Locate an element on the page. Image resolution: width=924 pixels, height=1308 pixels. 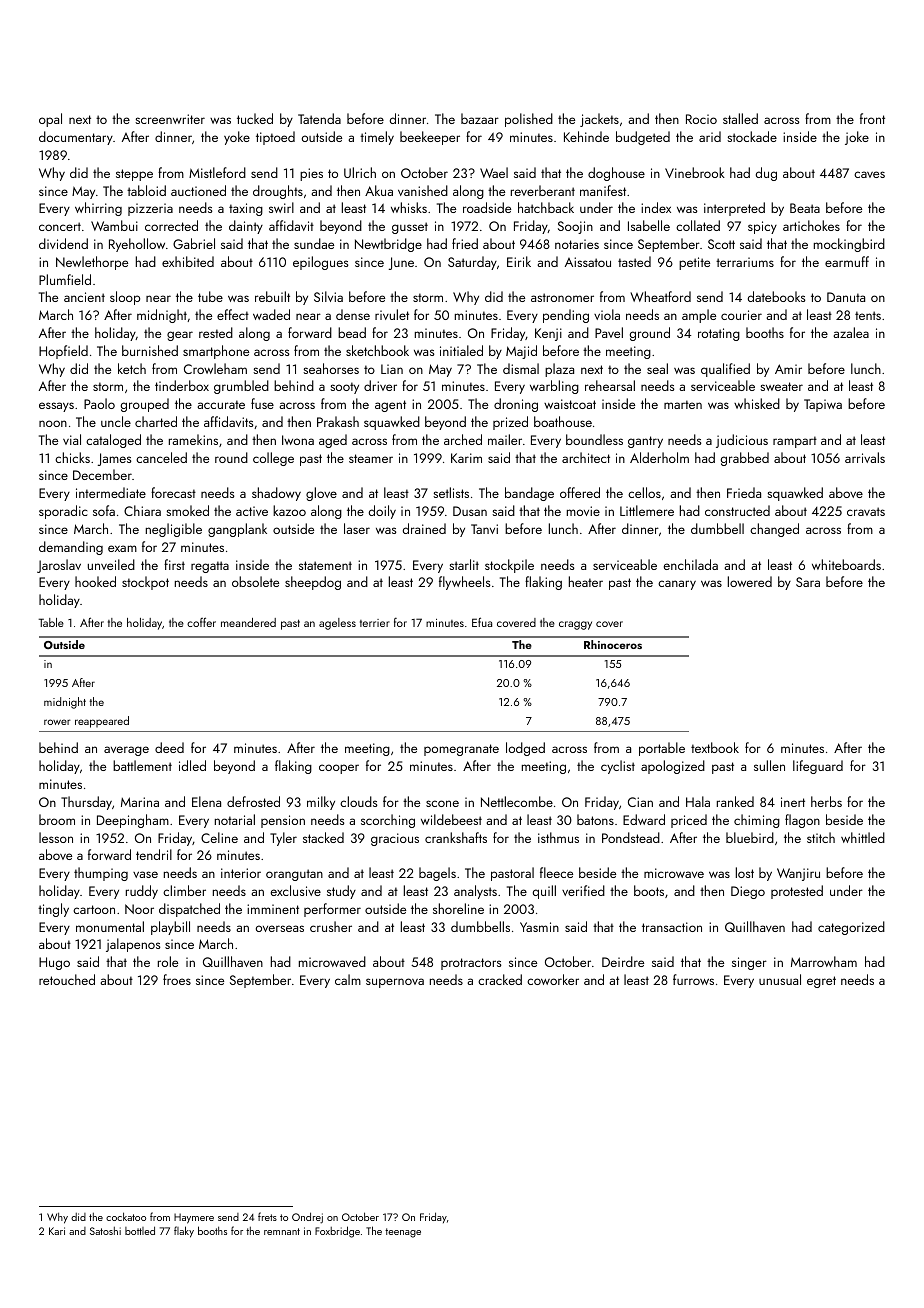
rivulet is located at coordinates (392, 314).
